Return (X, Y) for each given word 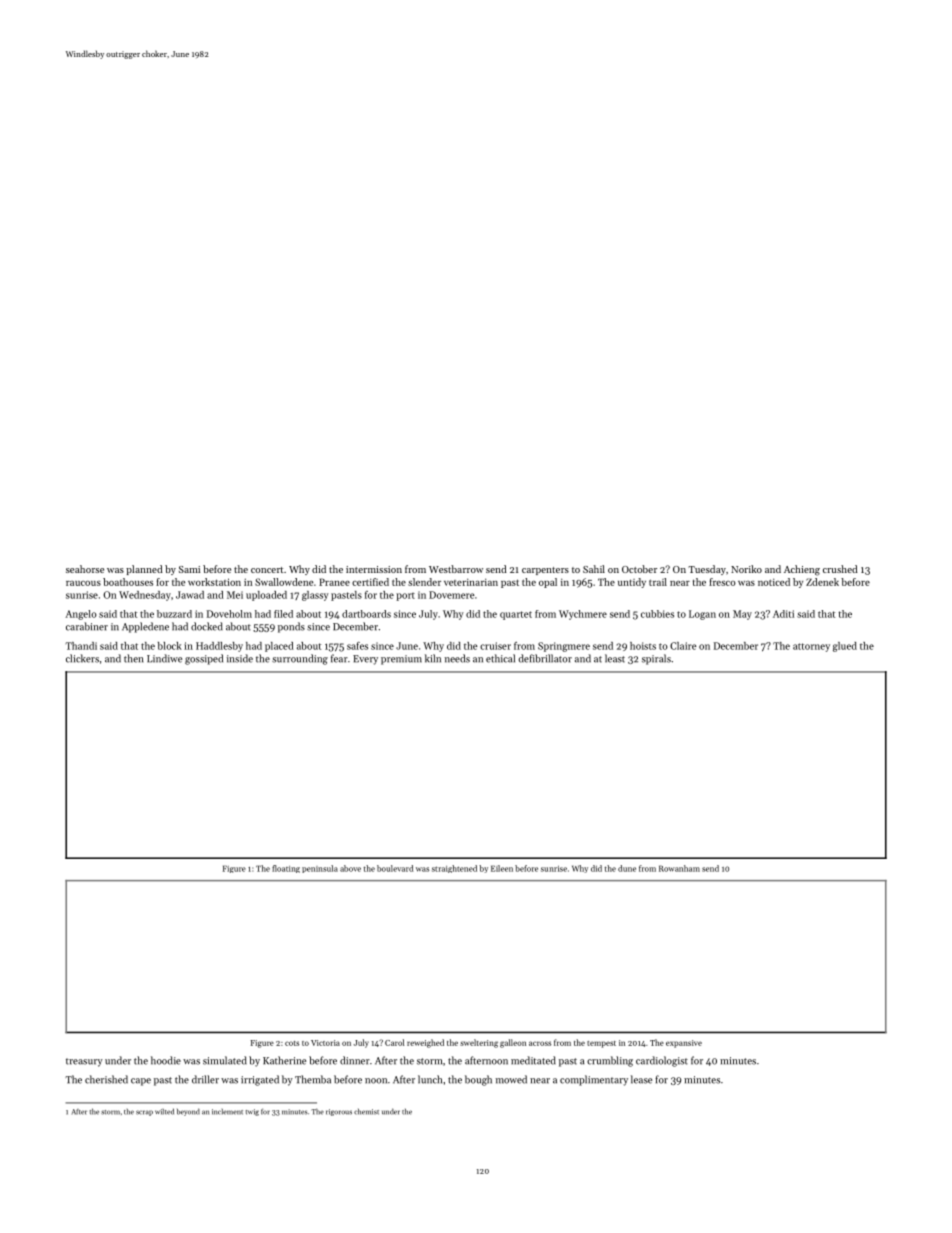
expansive (684, 1044)
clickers (82, 658)
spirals (656, 659)
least (615, 658)
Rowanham (679, 868)
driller (205, 1079)
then (133, 658)
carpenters (545, 571)
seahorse (85, 569)
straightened (454, 869)
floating (286, 869)
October (639, 569)
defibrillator (545, 658)
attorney (811, 647)
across (540, 1043)
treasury (84, 1062)
